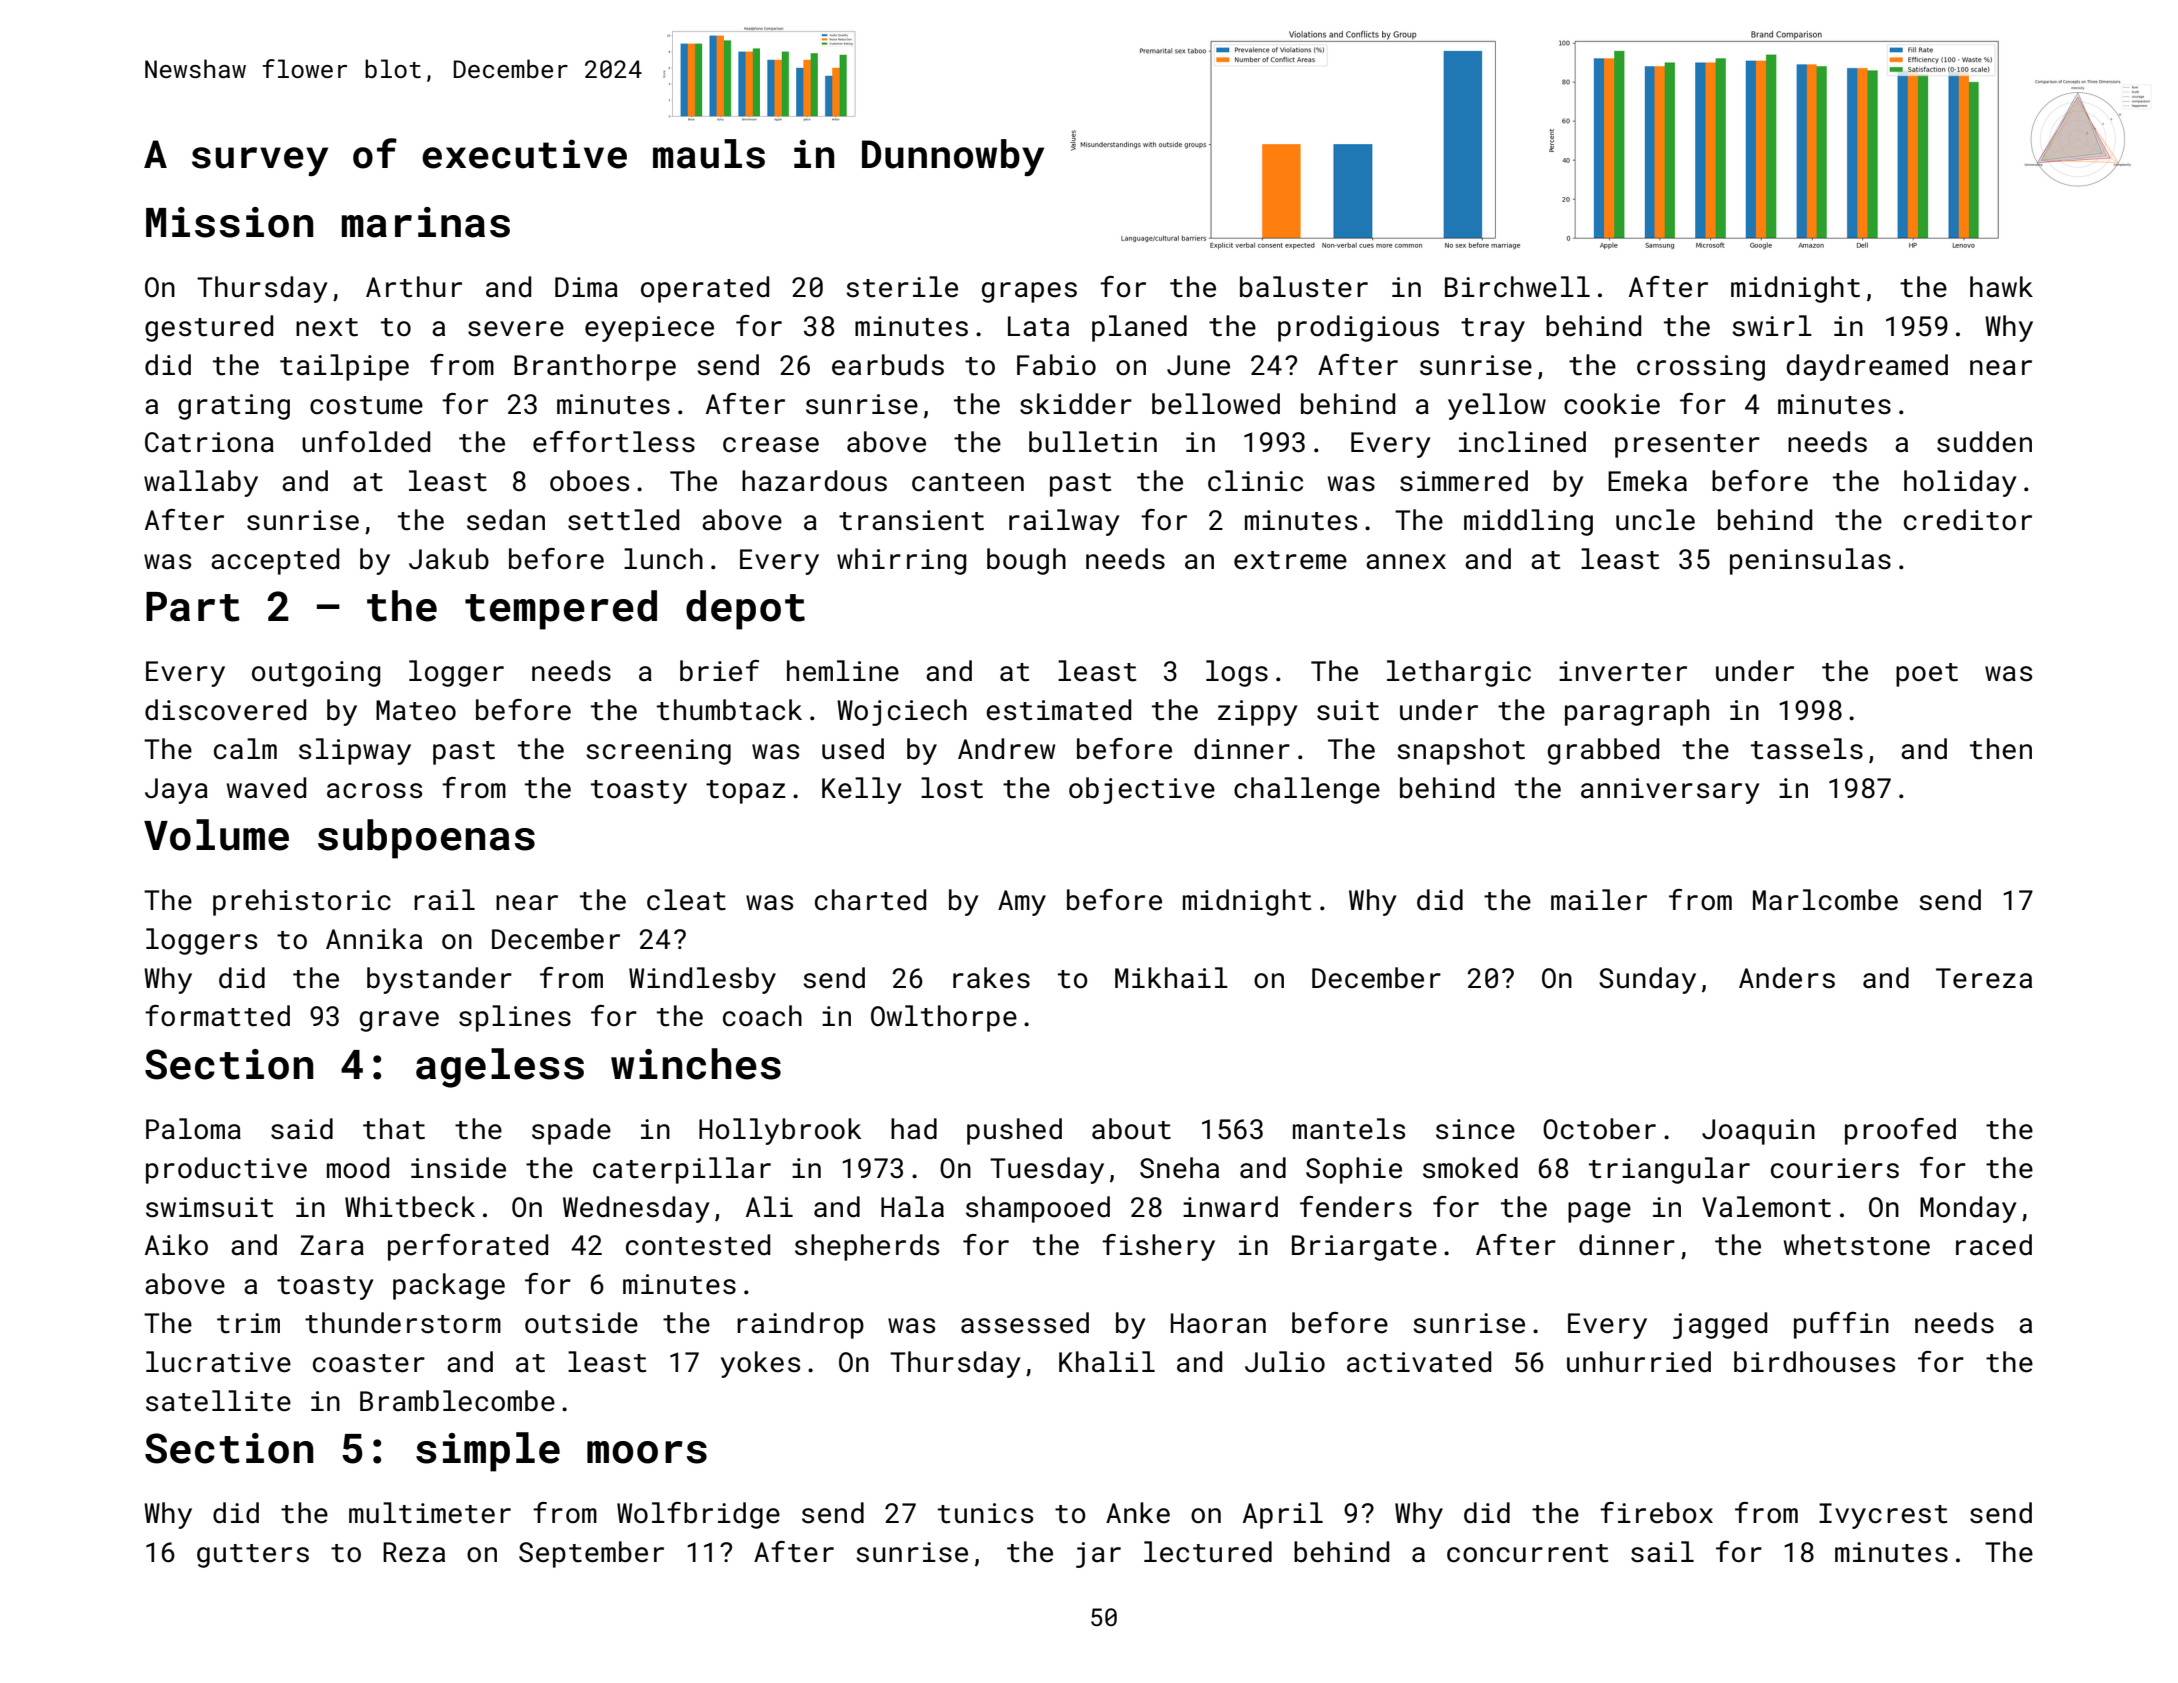 The height and width of the page is (1683, 2178). What do you see at coordinates (1656, 1513) in the page?
I see `firebox` at bounding box center [1656, 1513].
